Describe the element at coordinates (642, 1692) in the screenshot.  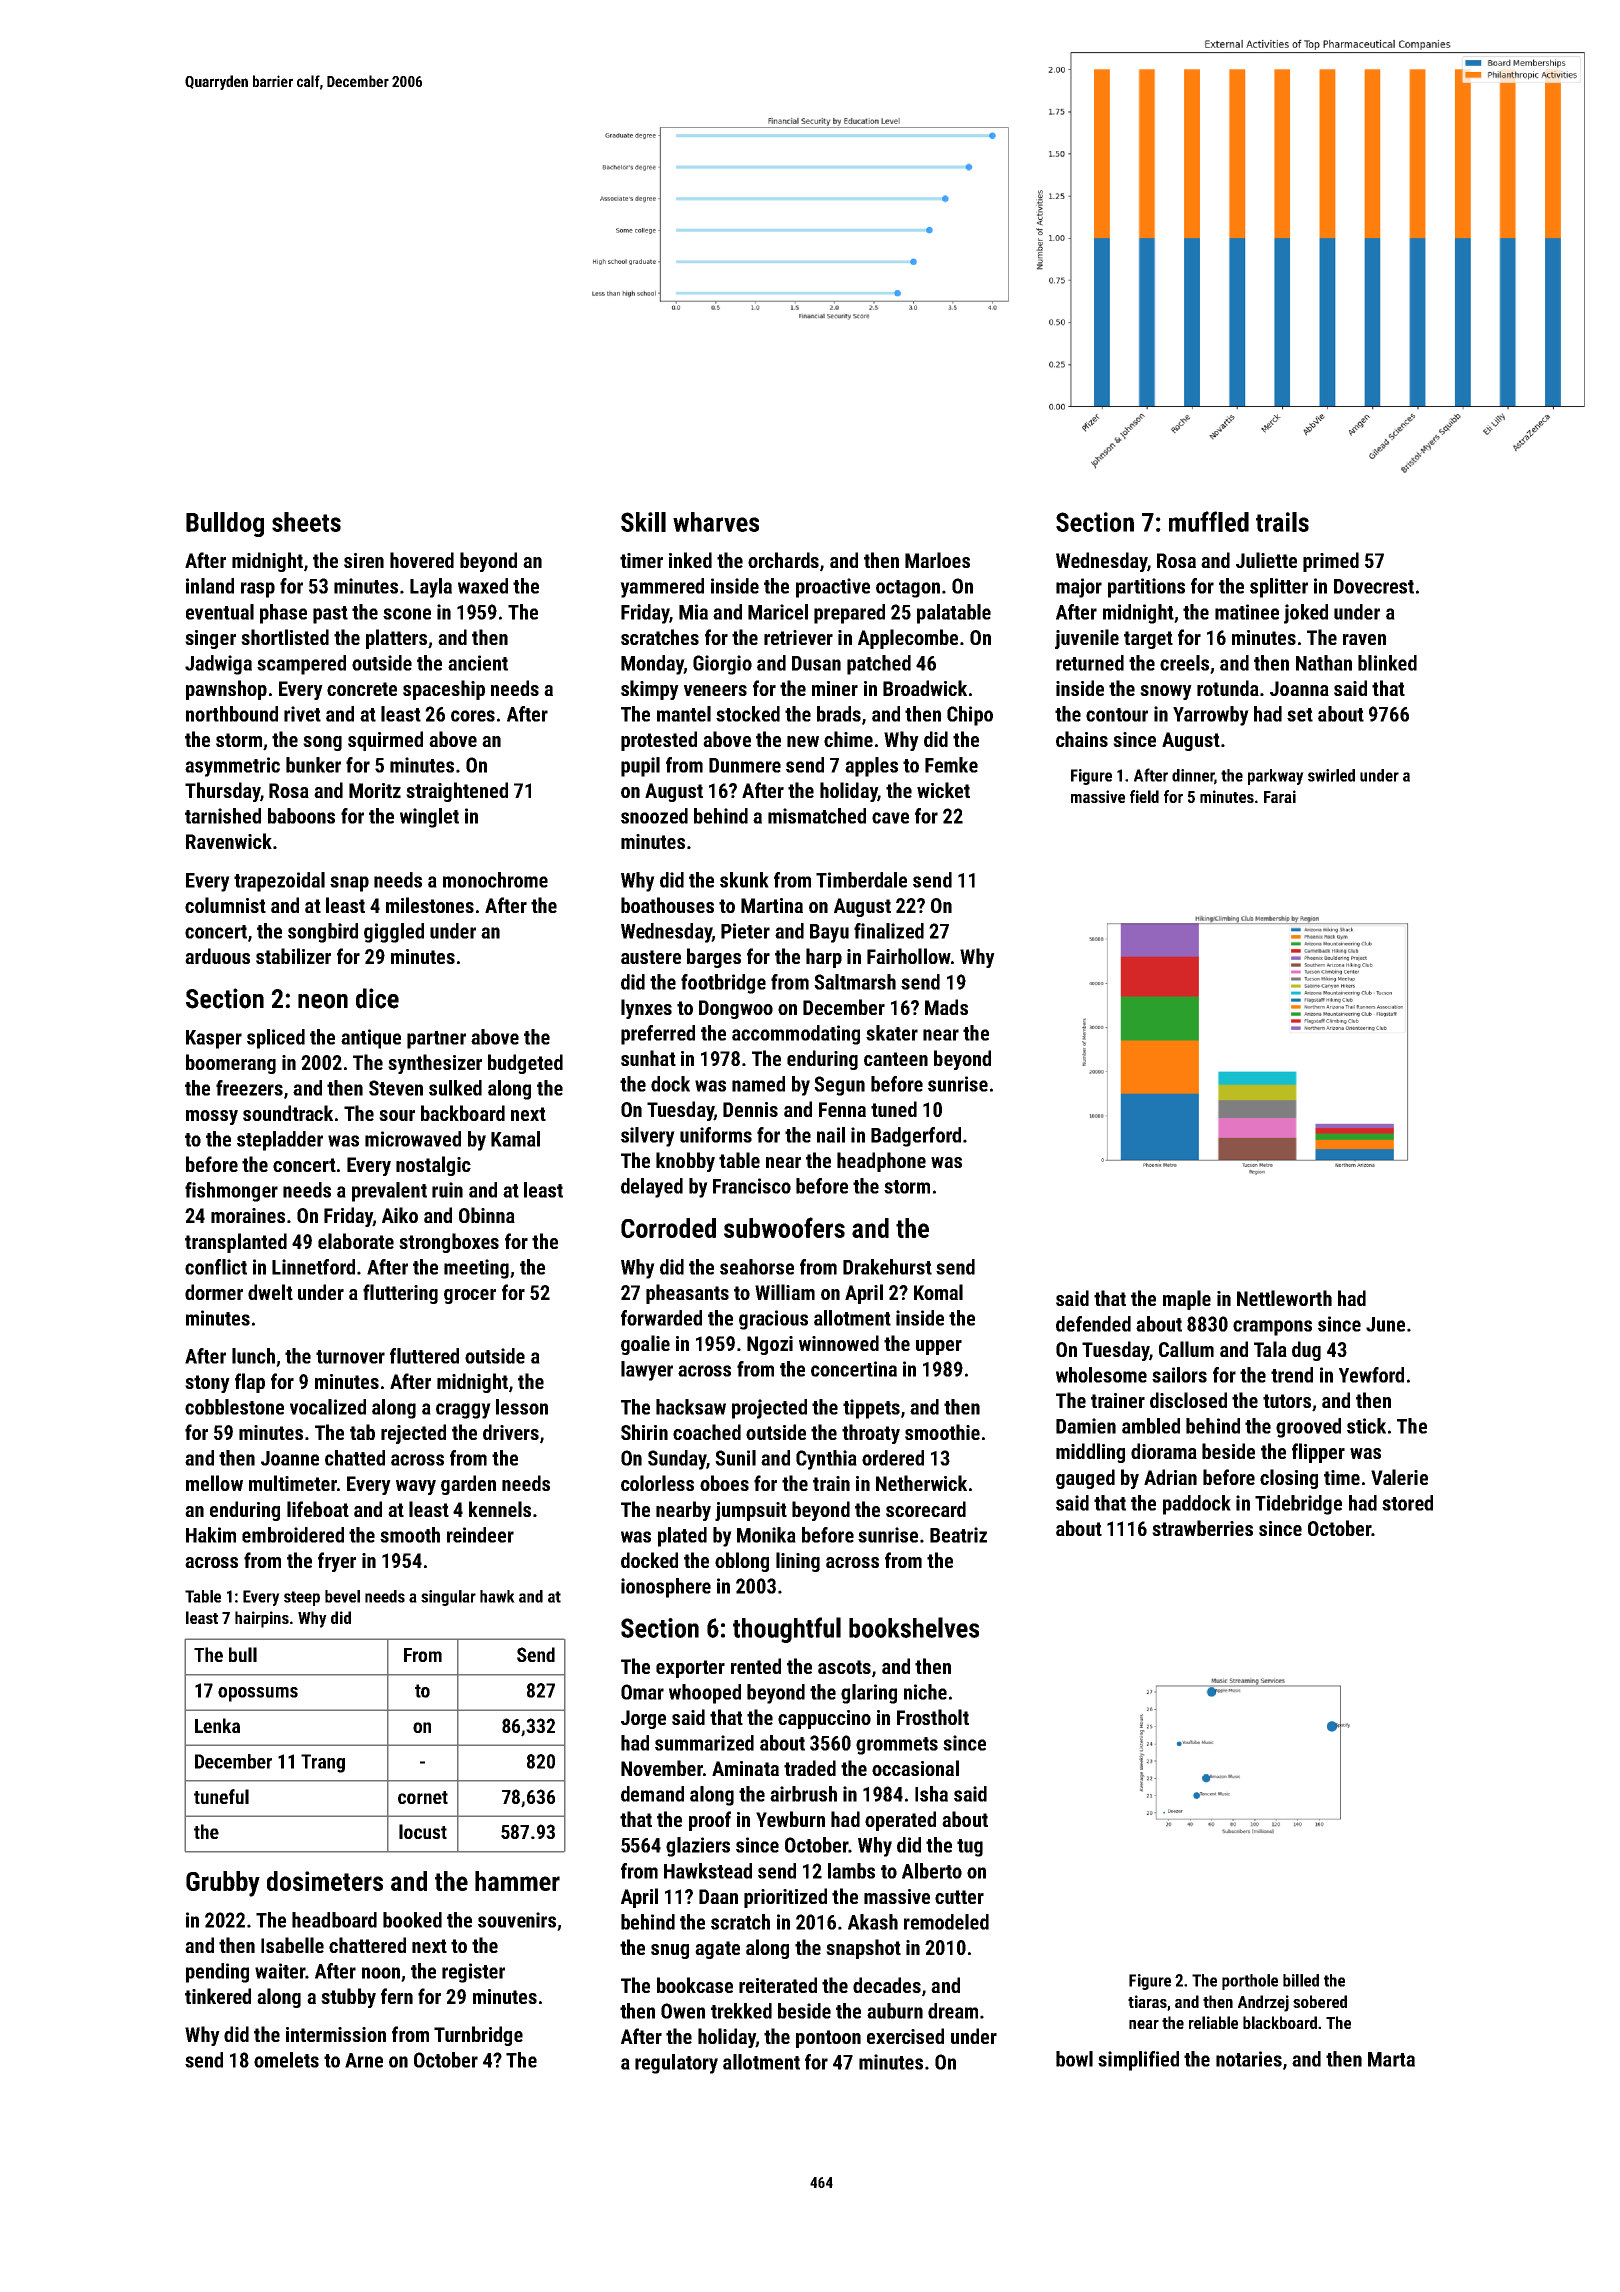
I see `Omar` at that location.
